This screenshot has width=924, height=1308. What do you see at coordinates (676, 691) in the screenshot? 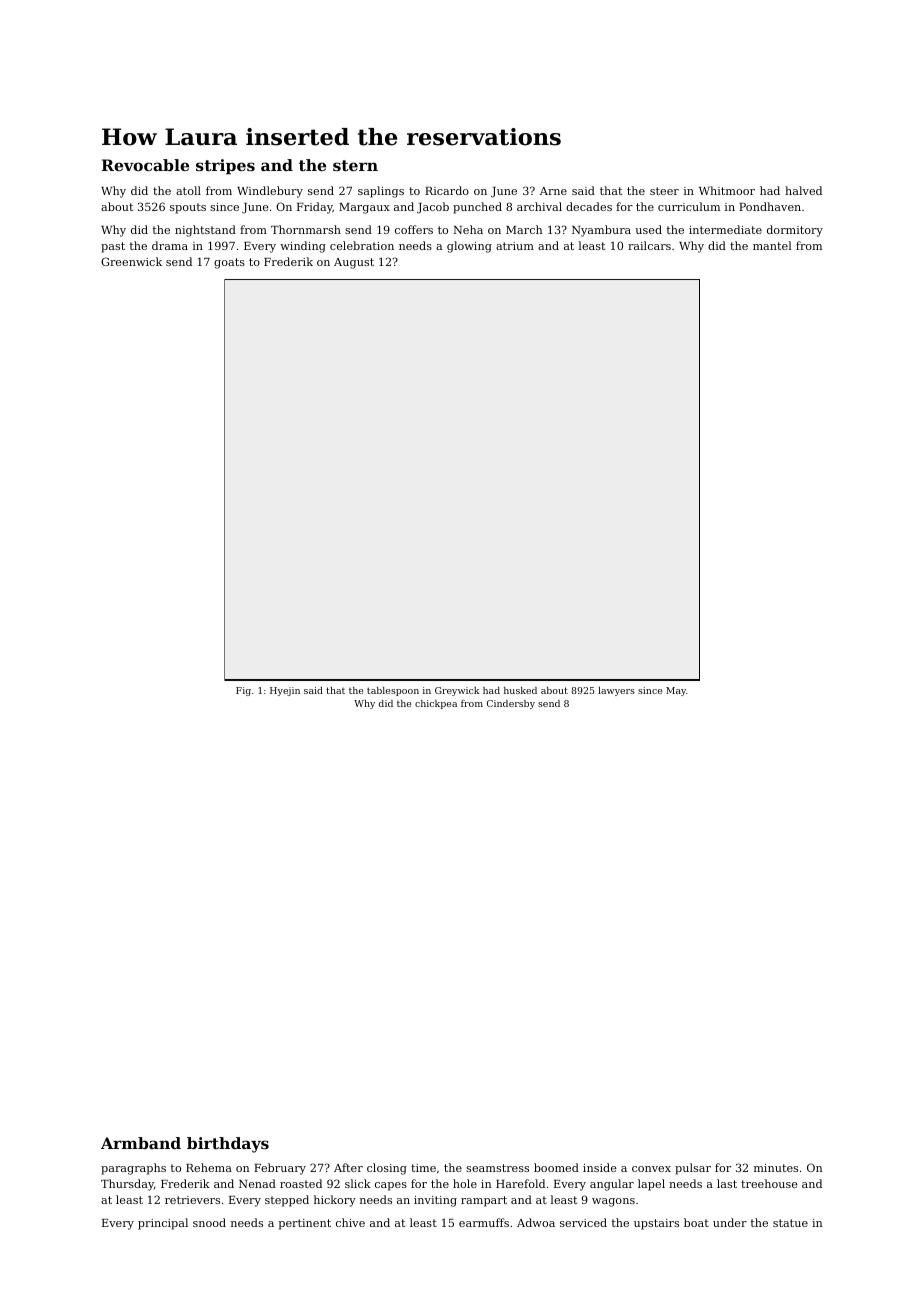
I see `May` at bounding box center [676, 691].
